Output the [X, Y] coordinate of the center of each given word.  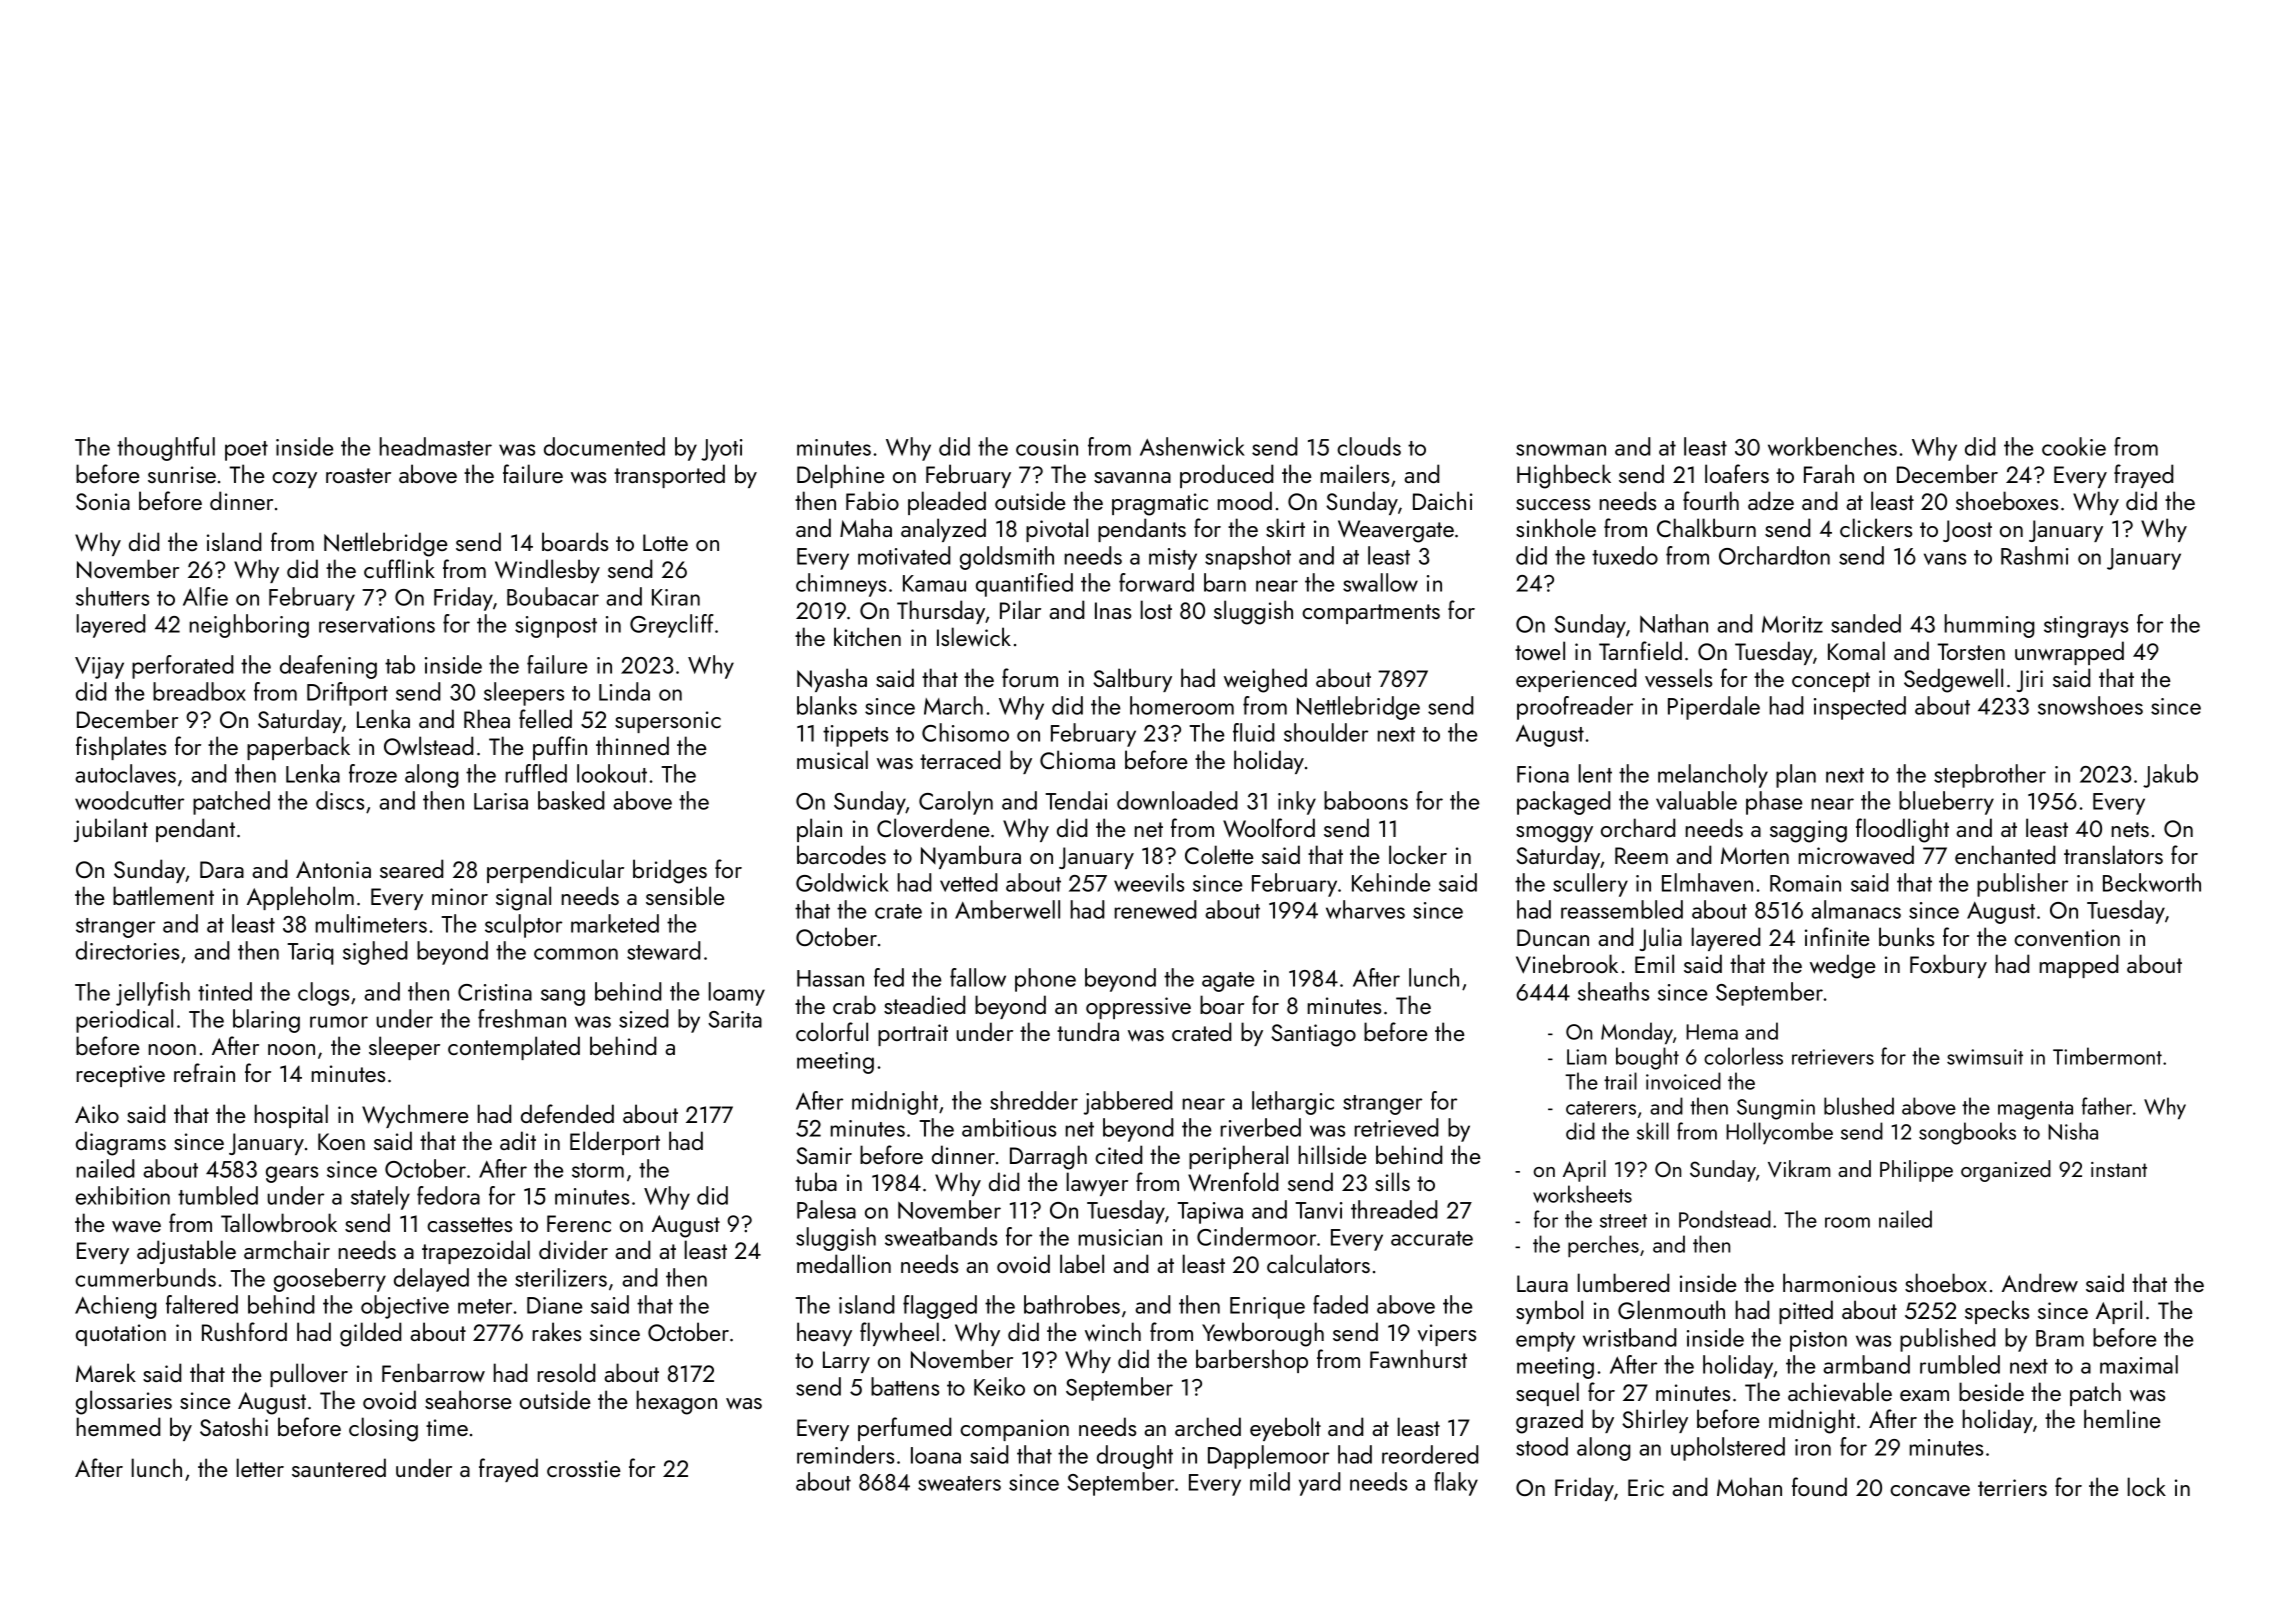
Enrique [1267, 1308]
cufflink [399, 568]
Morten [1755, 855]
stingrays [2086, 627]
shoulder [1326, 732]
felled [545, 718]
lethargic [1293, 1103]
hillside [1333, 1154]
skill [1653, 1131]
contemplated [514, 1048]
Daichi [1443, 500]
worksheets [1582, 1194]
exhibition [123, 1195]
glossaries [124, 1402]
